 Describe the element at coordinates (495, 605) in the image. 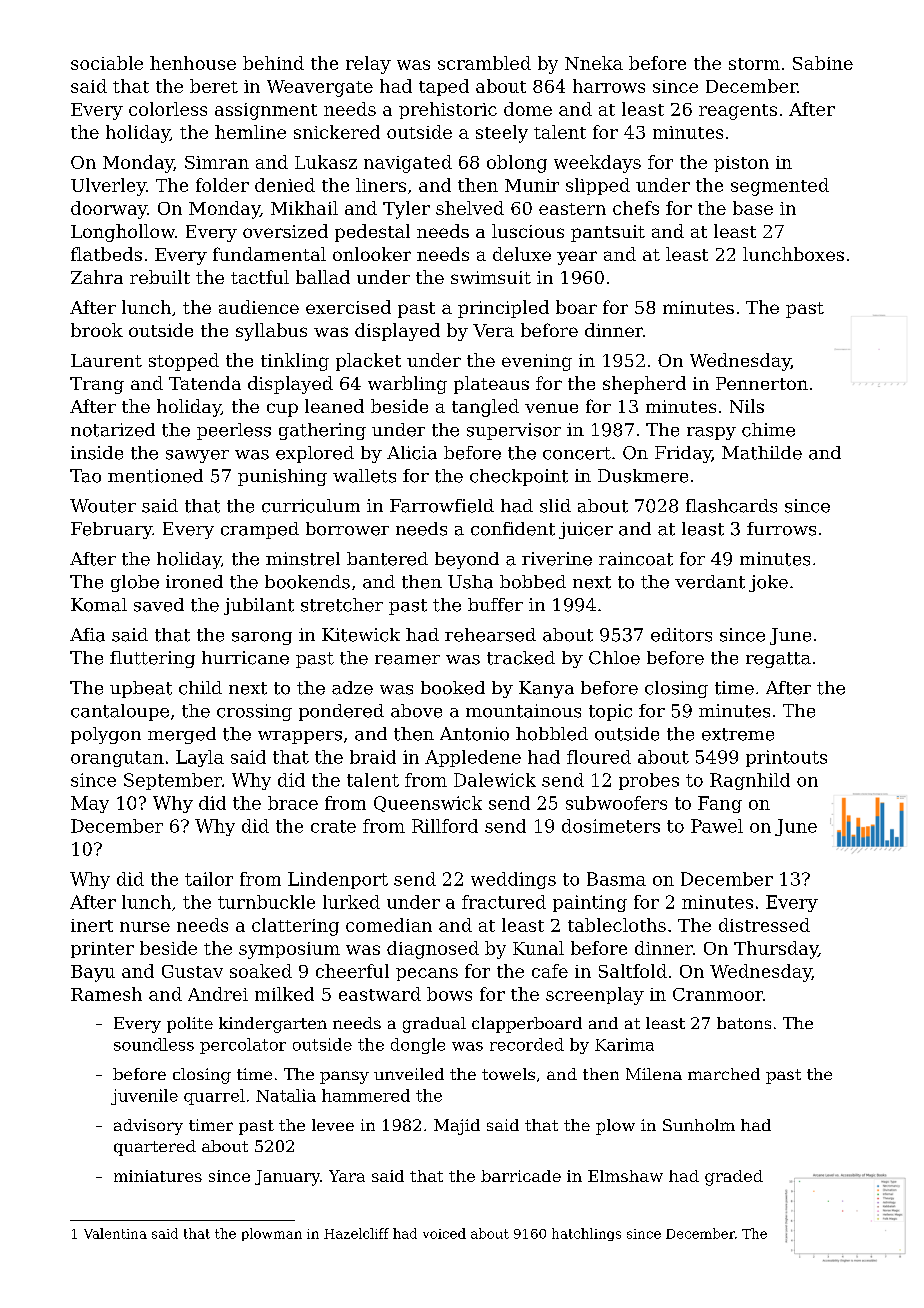

I see `buffer` at that location.
